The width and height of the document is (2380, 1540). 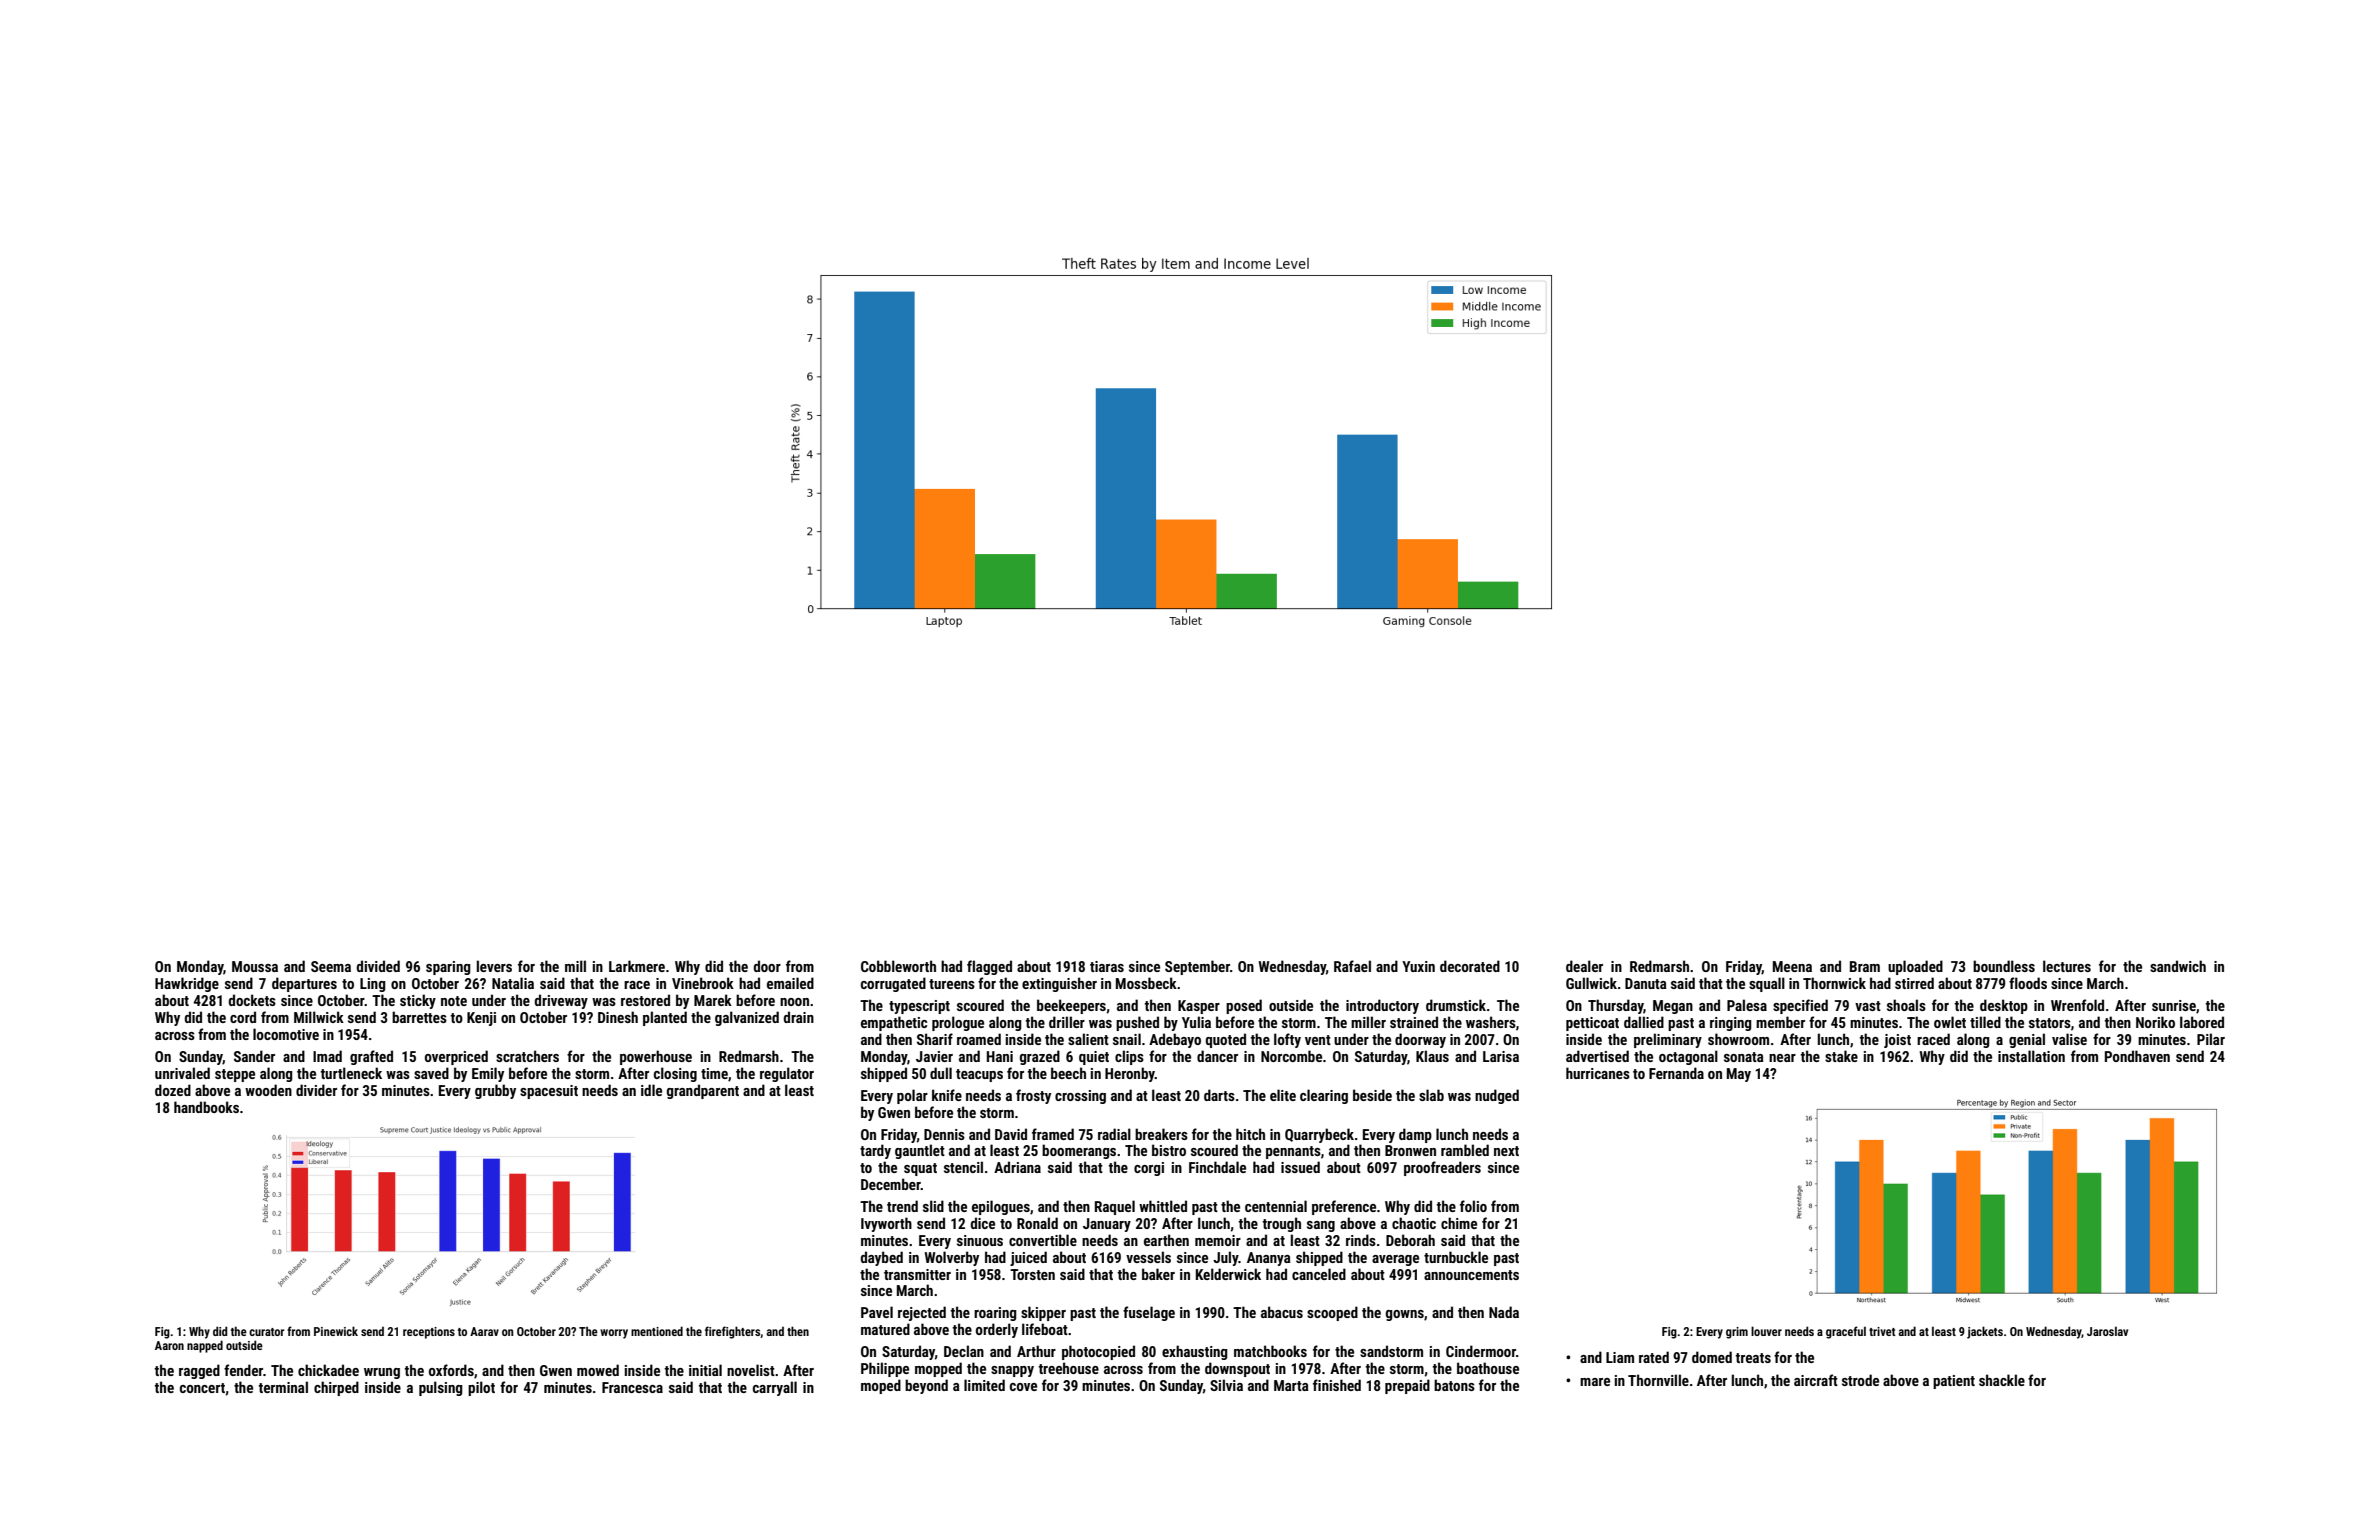 What do you see at coordinates (2211, 1039) in the document?
I see `Pilar` at bounding box center [2211, 1039].
